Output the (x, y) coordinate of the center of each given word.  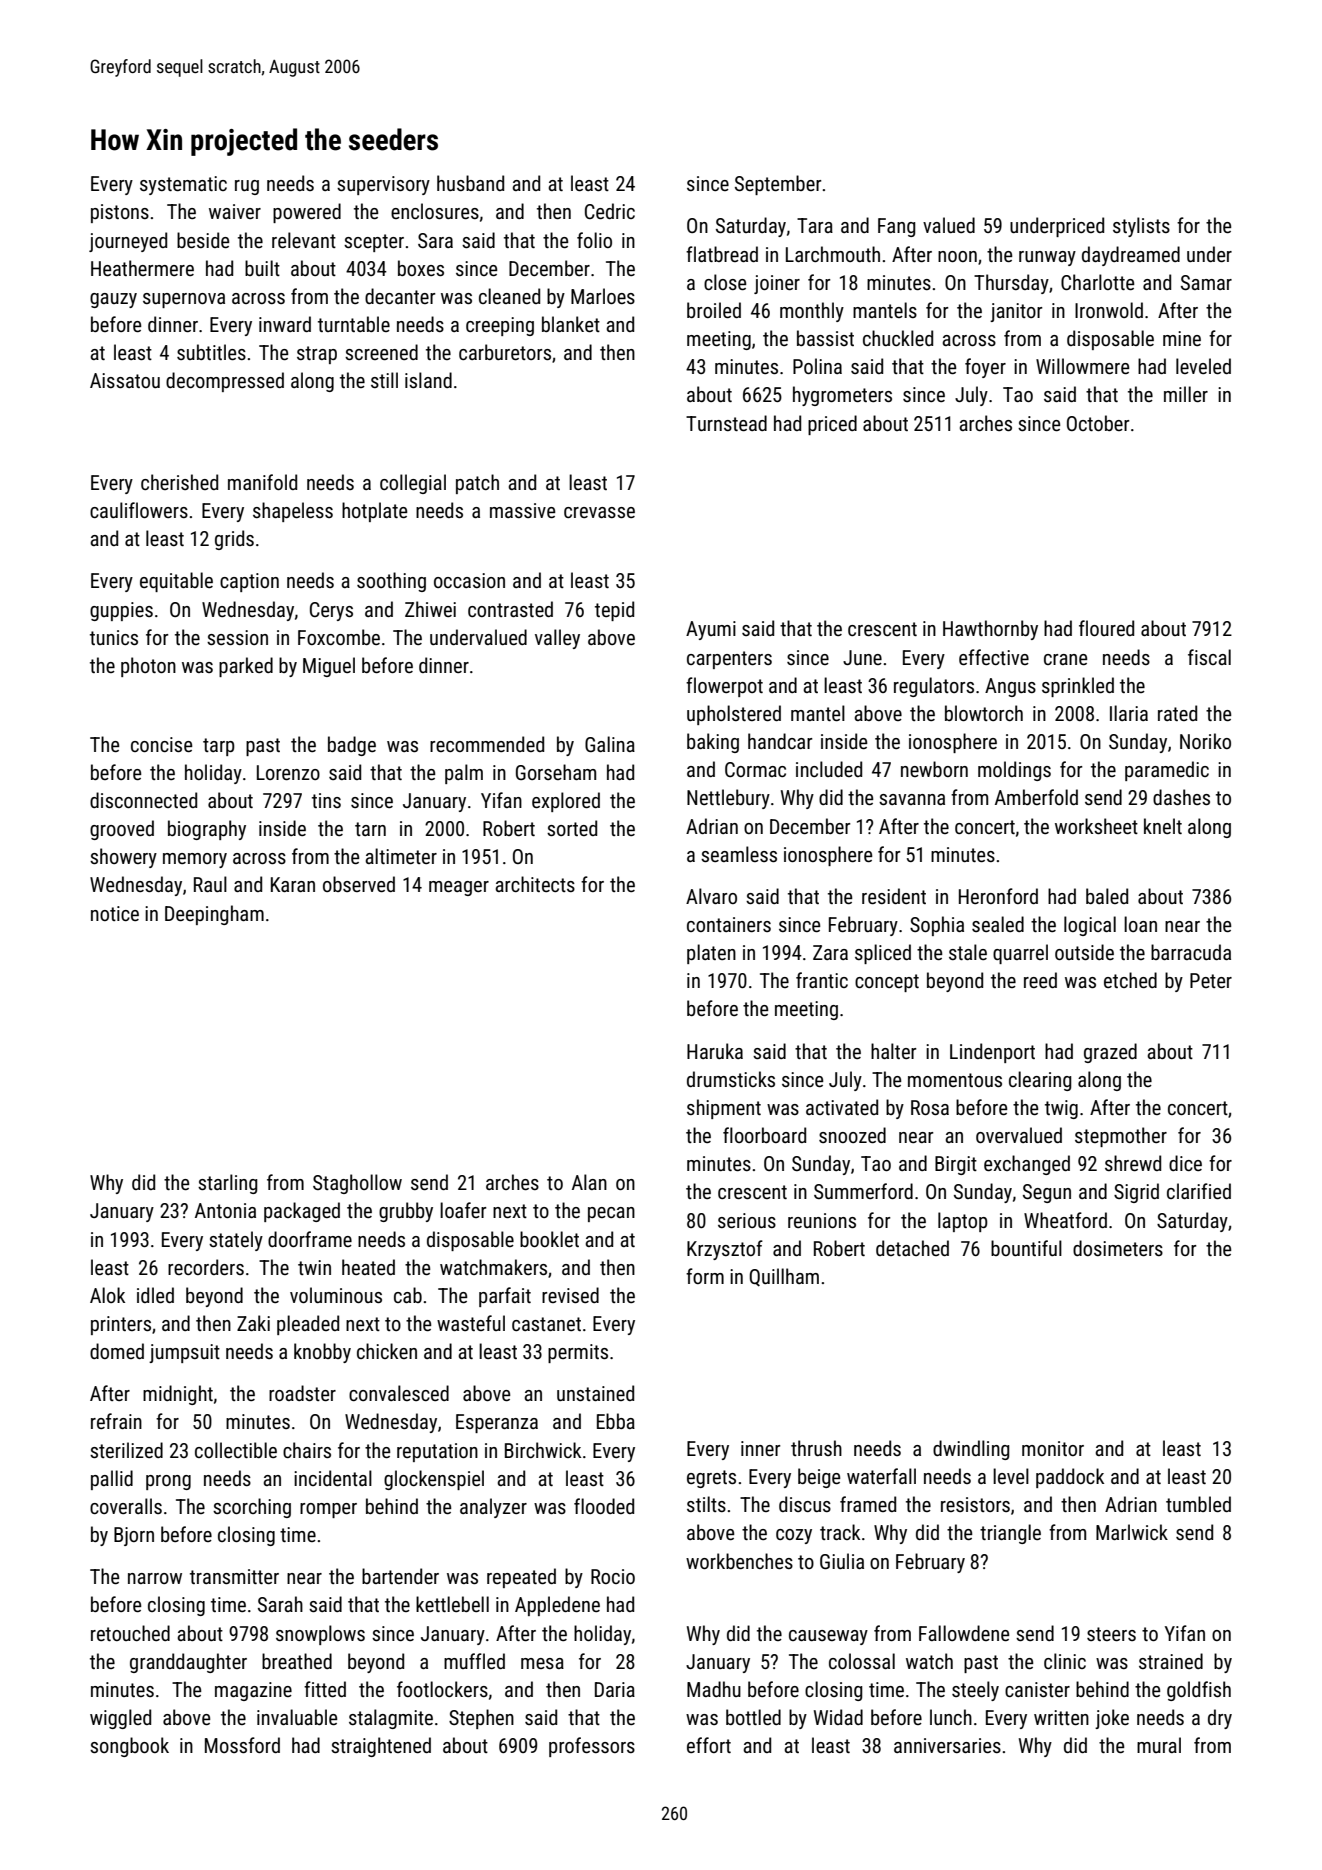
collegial (413, 484)
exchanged (1027, 1165)
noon (957, 256)
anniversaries (947, 1745)
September (778, 185)
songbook (129, 1747)
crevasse (599, 512)
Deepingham (214, 915)
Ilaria (1129, 713)
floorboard (764, 1135)
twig (1061, 1109)
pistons (120, 213)
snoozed (852, 1135)
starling (227, 1184)
